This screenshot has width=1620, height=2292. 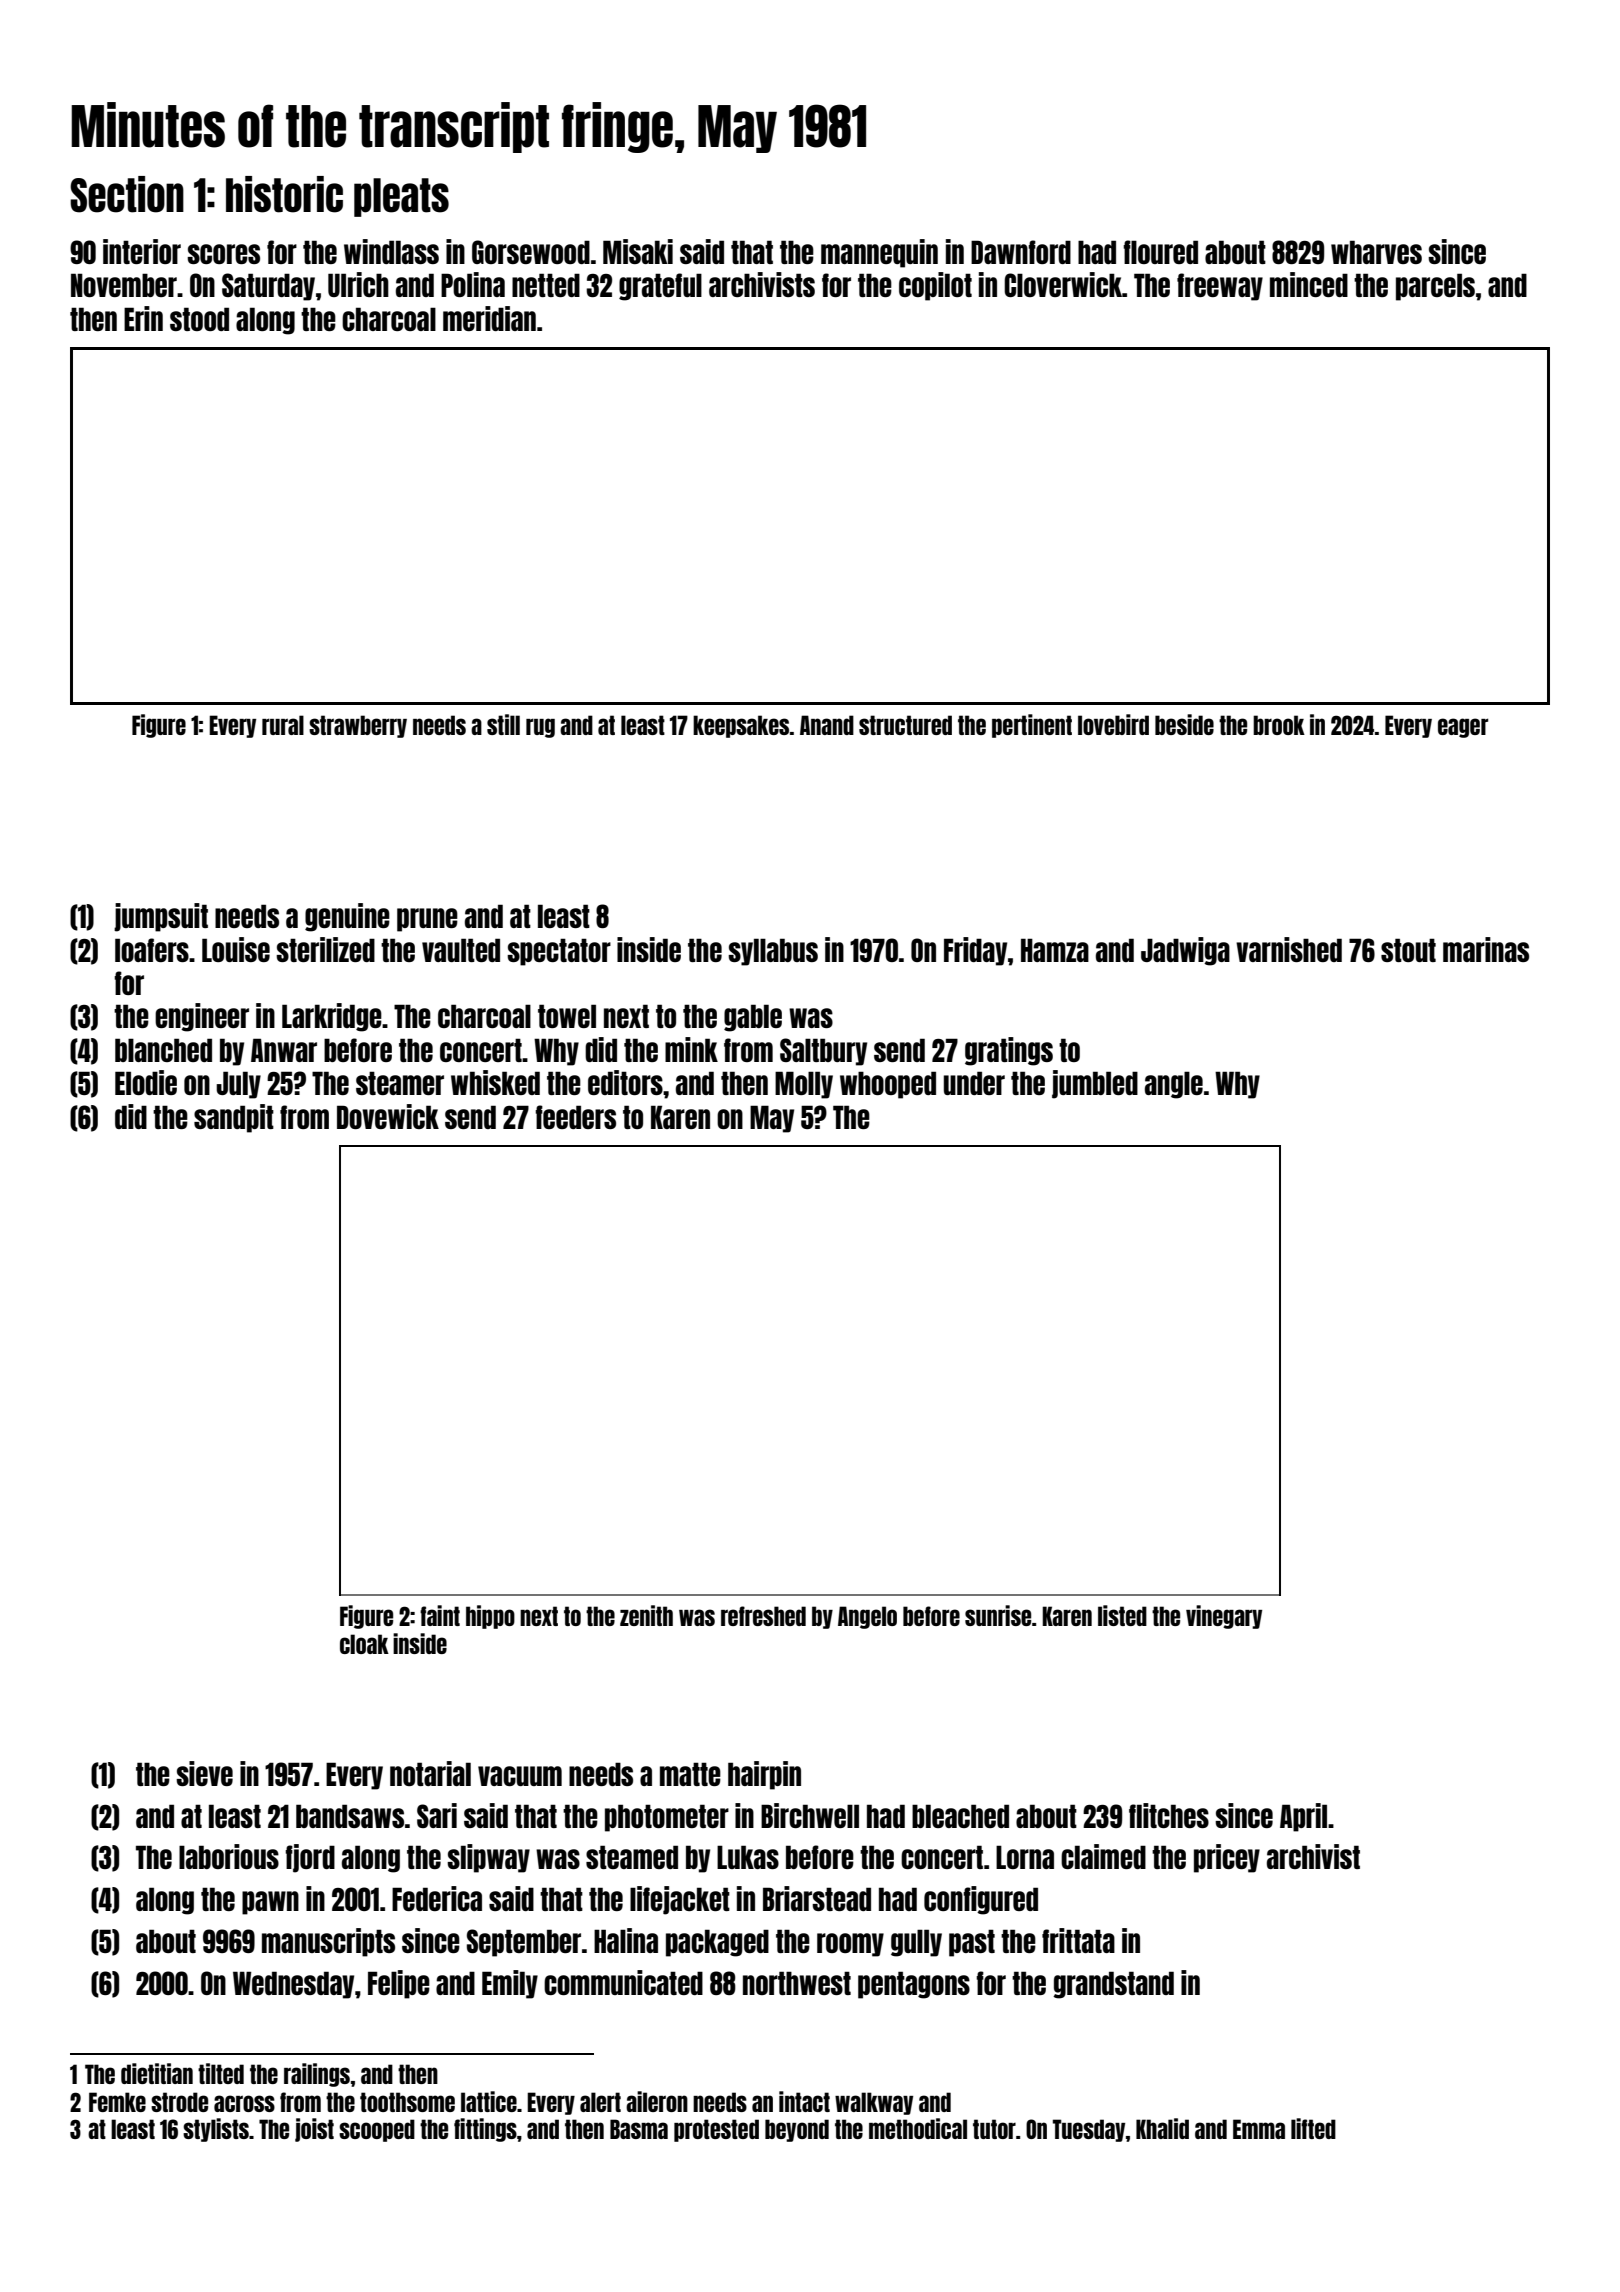 I want to click on Angelo, so click(x=867, y=1617).
